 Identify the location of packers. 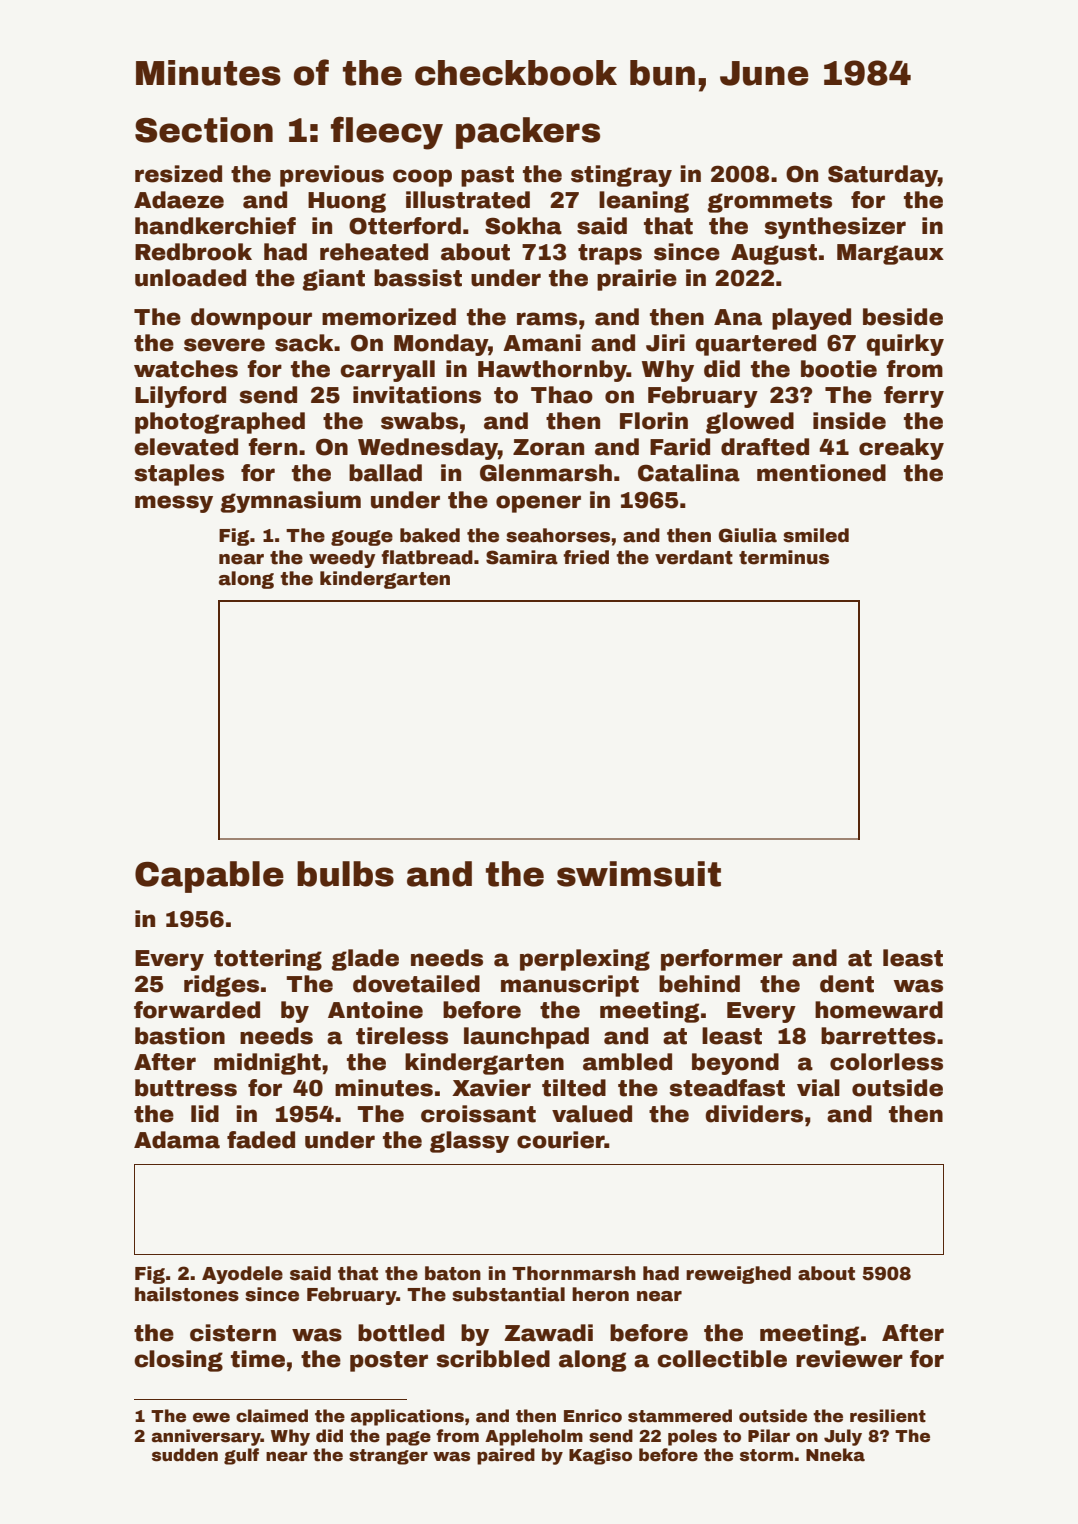
(528, 133).
